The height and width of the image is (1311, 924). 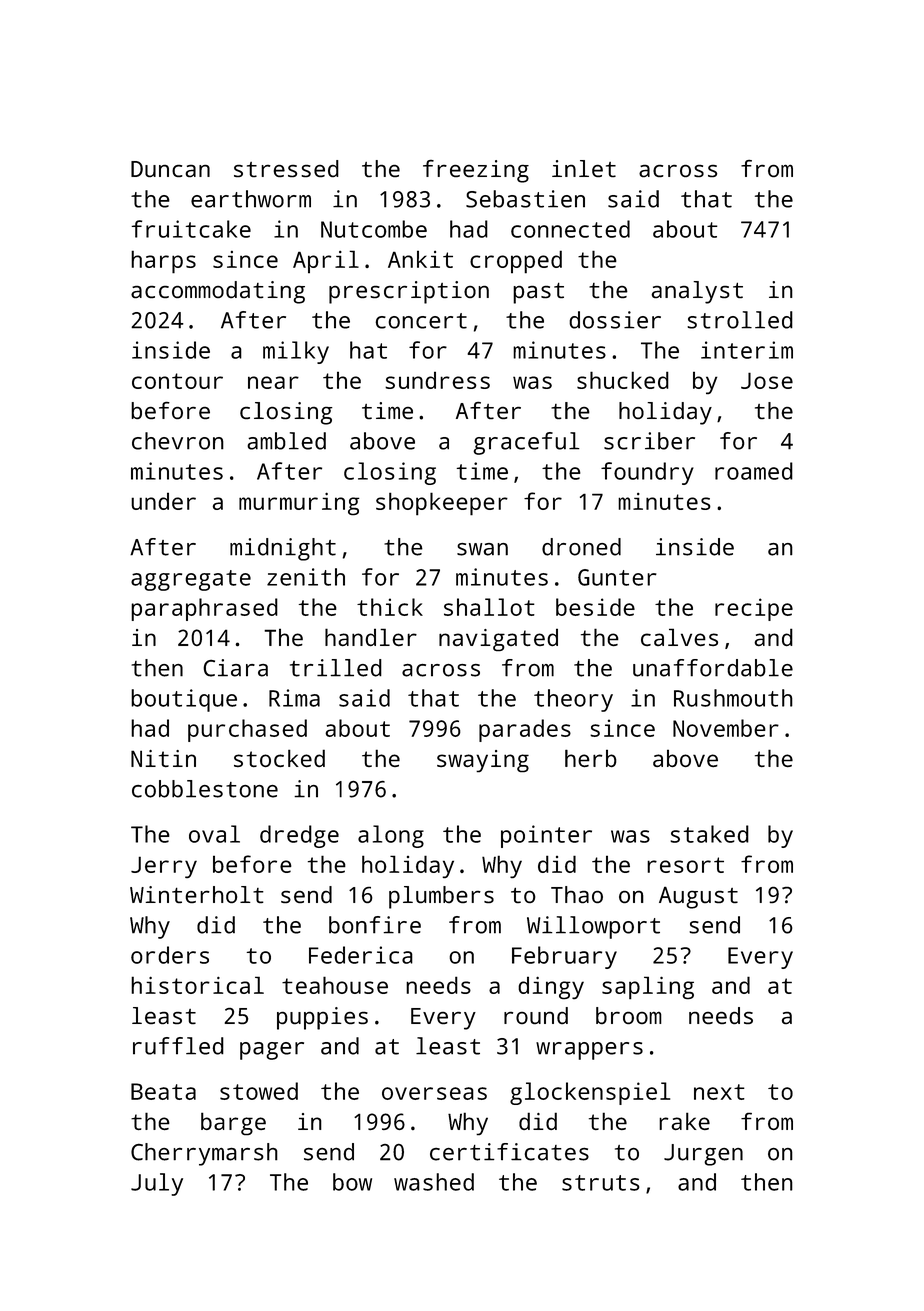 What do you see at coordinates (754, 609) in the image?
I see `recipe` at bounding box center [754, 609].
